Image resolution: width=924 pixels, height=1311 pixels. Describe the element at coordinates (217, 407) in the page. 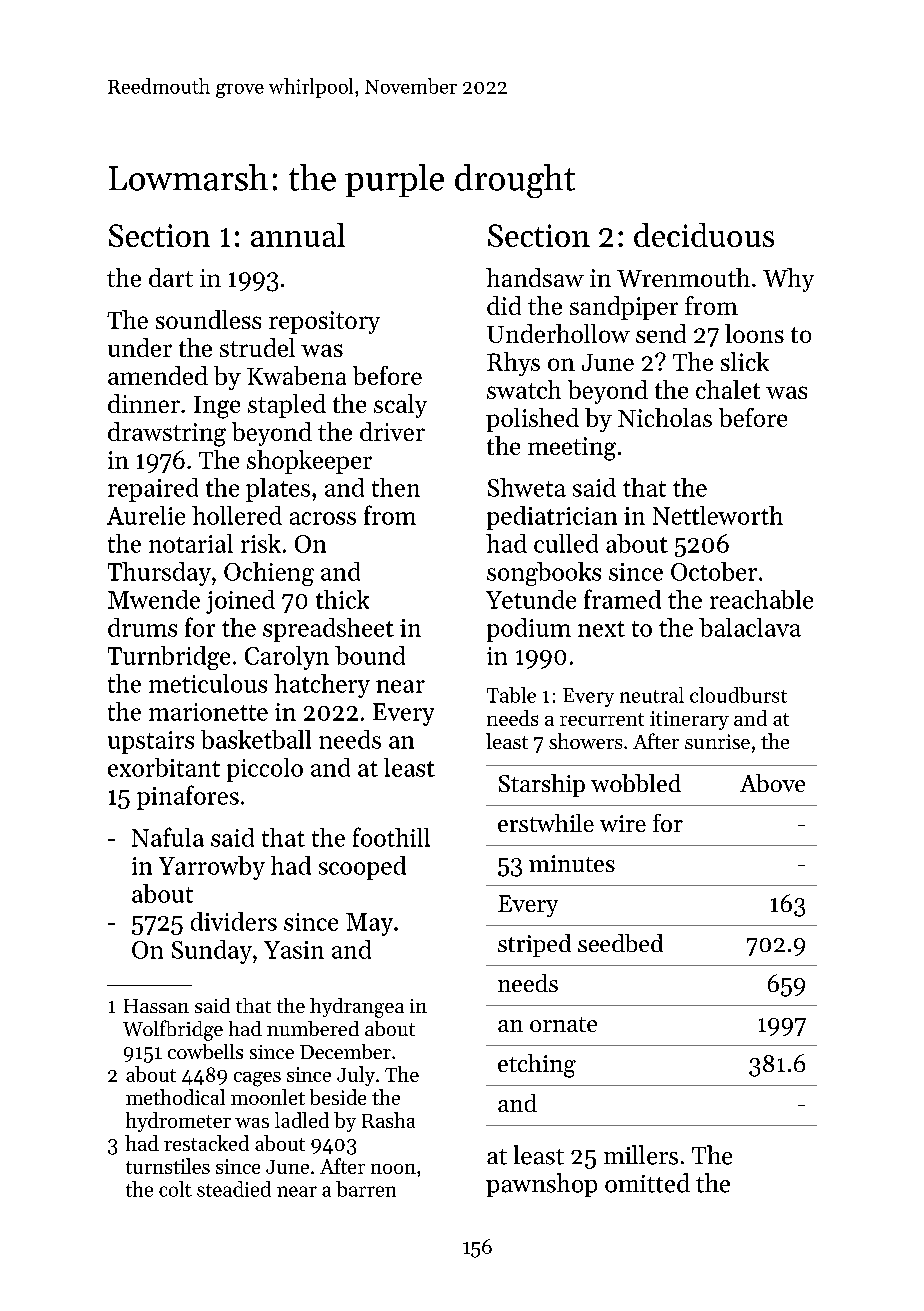

I see `Inge` at that location.
